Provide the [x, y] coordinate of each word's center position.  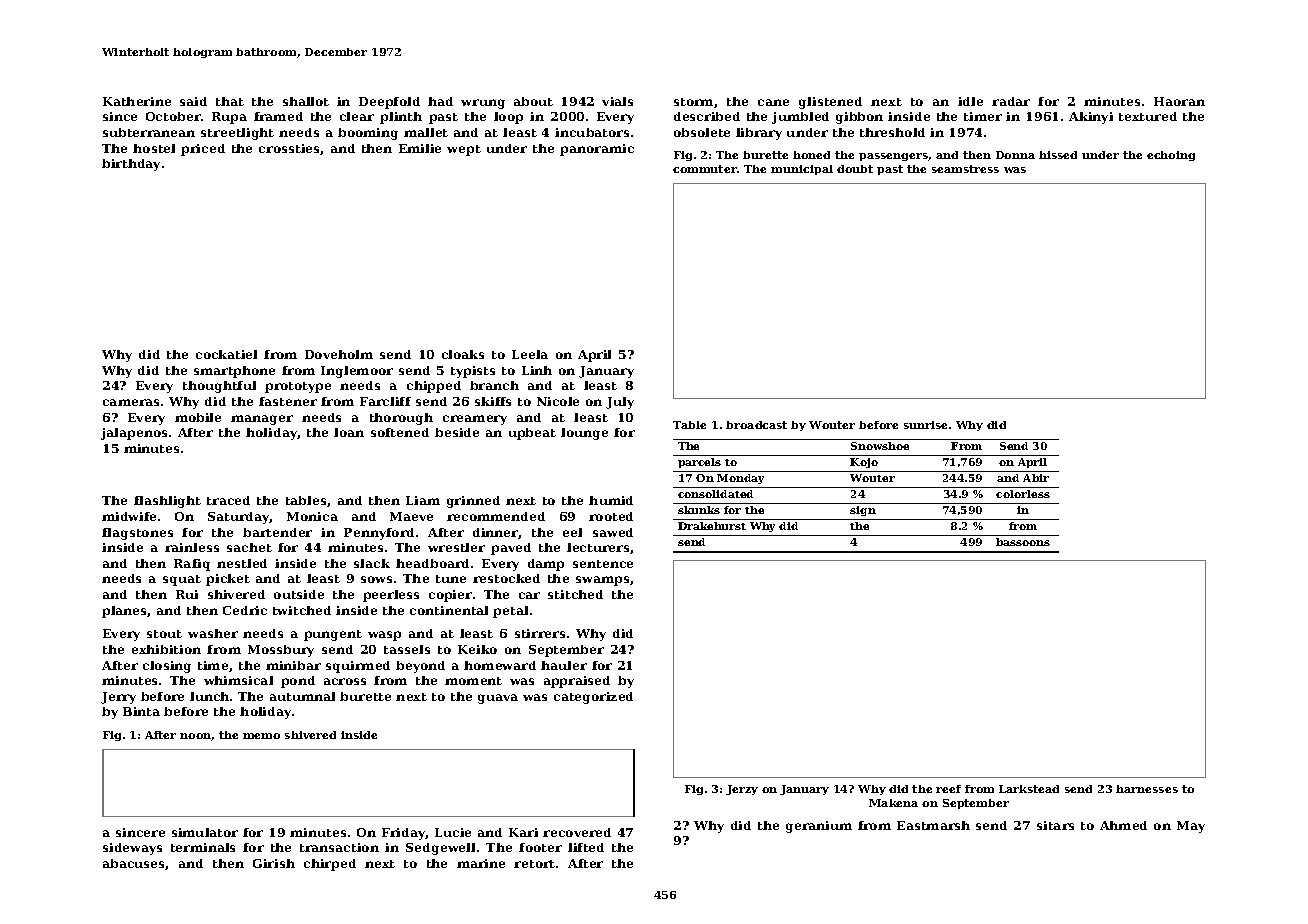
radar [1011, 101]
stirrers [540, 633]
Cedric [245, 610]
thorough [401, 419]
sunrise [925, 425]
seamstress [965, 169]
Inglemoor [357, 372]
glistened [830, 103]
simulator [205, 832]
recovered [577, 832]
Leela [530, 354]
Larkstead [1029, 789]
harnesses [1147, 789]
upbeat [532, 434]
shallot [306, 101]
